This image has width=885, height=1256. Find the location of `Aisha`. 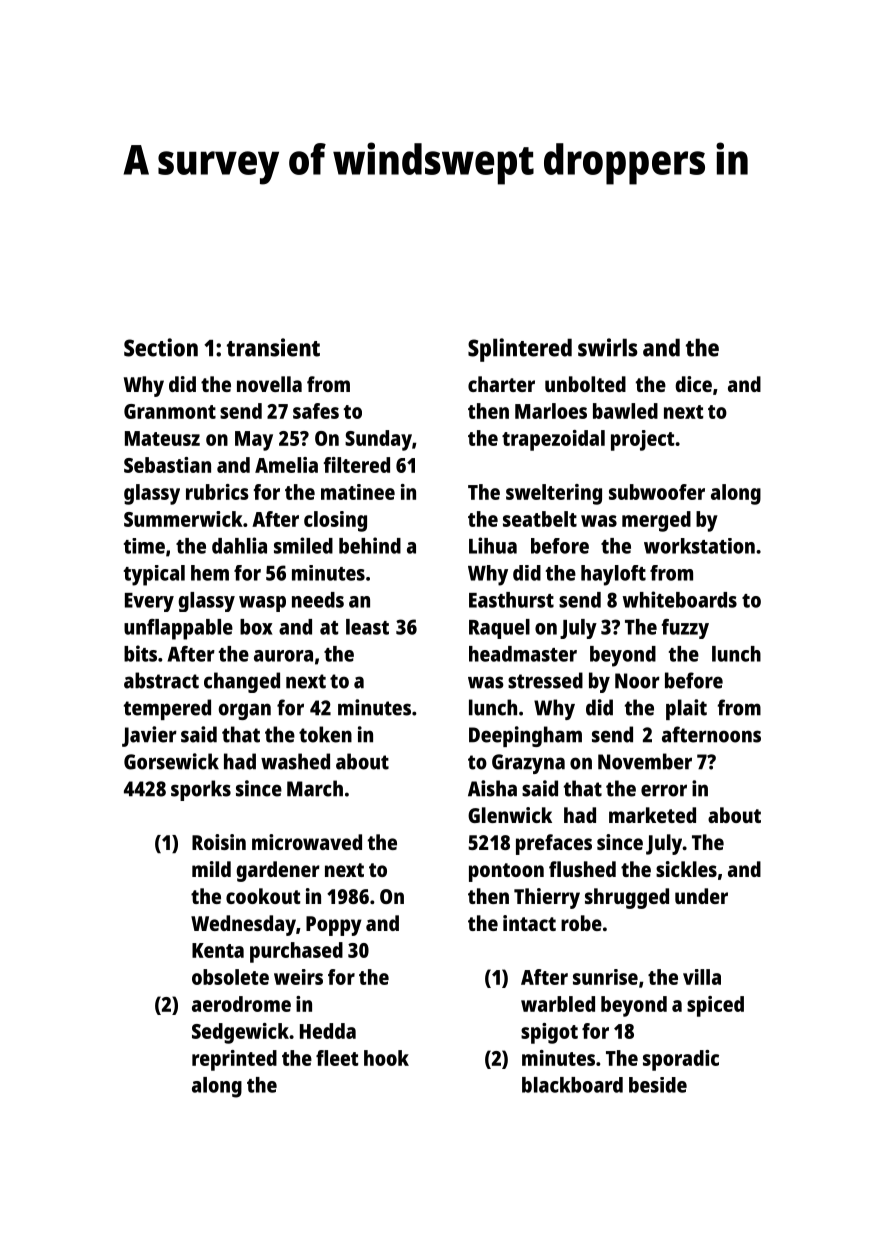

Aisha is located at coordinates (492, 788).
